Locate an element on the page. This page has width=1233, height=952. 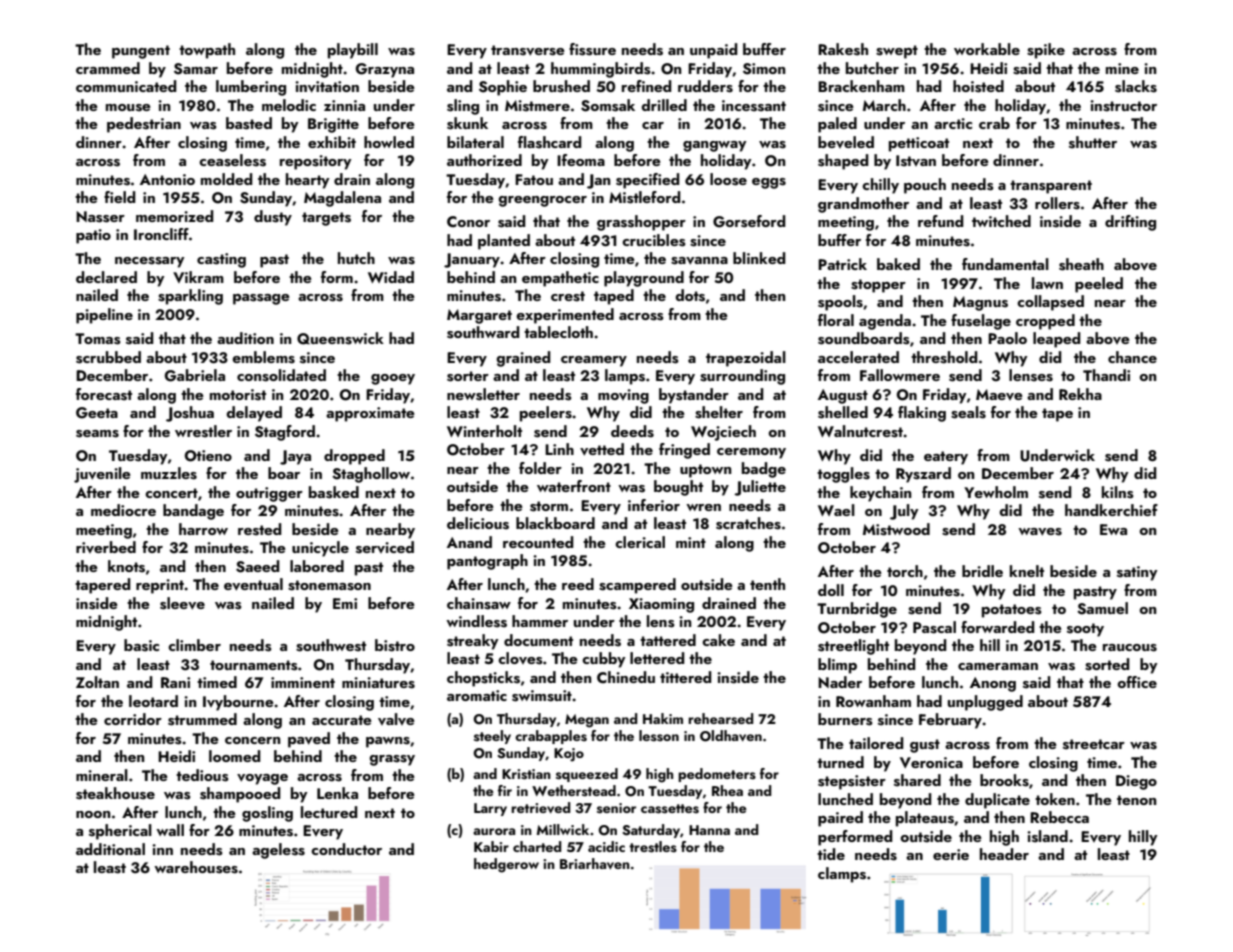
peeled is located at coordinates (1099, 285).
